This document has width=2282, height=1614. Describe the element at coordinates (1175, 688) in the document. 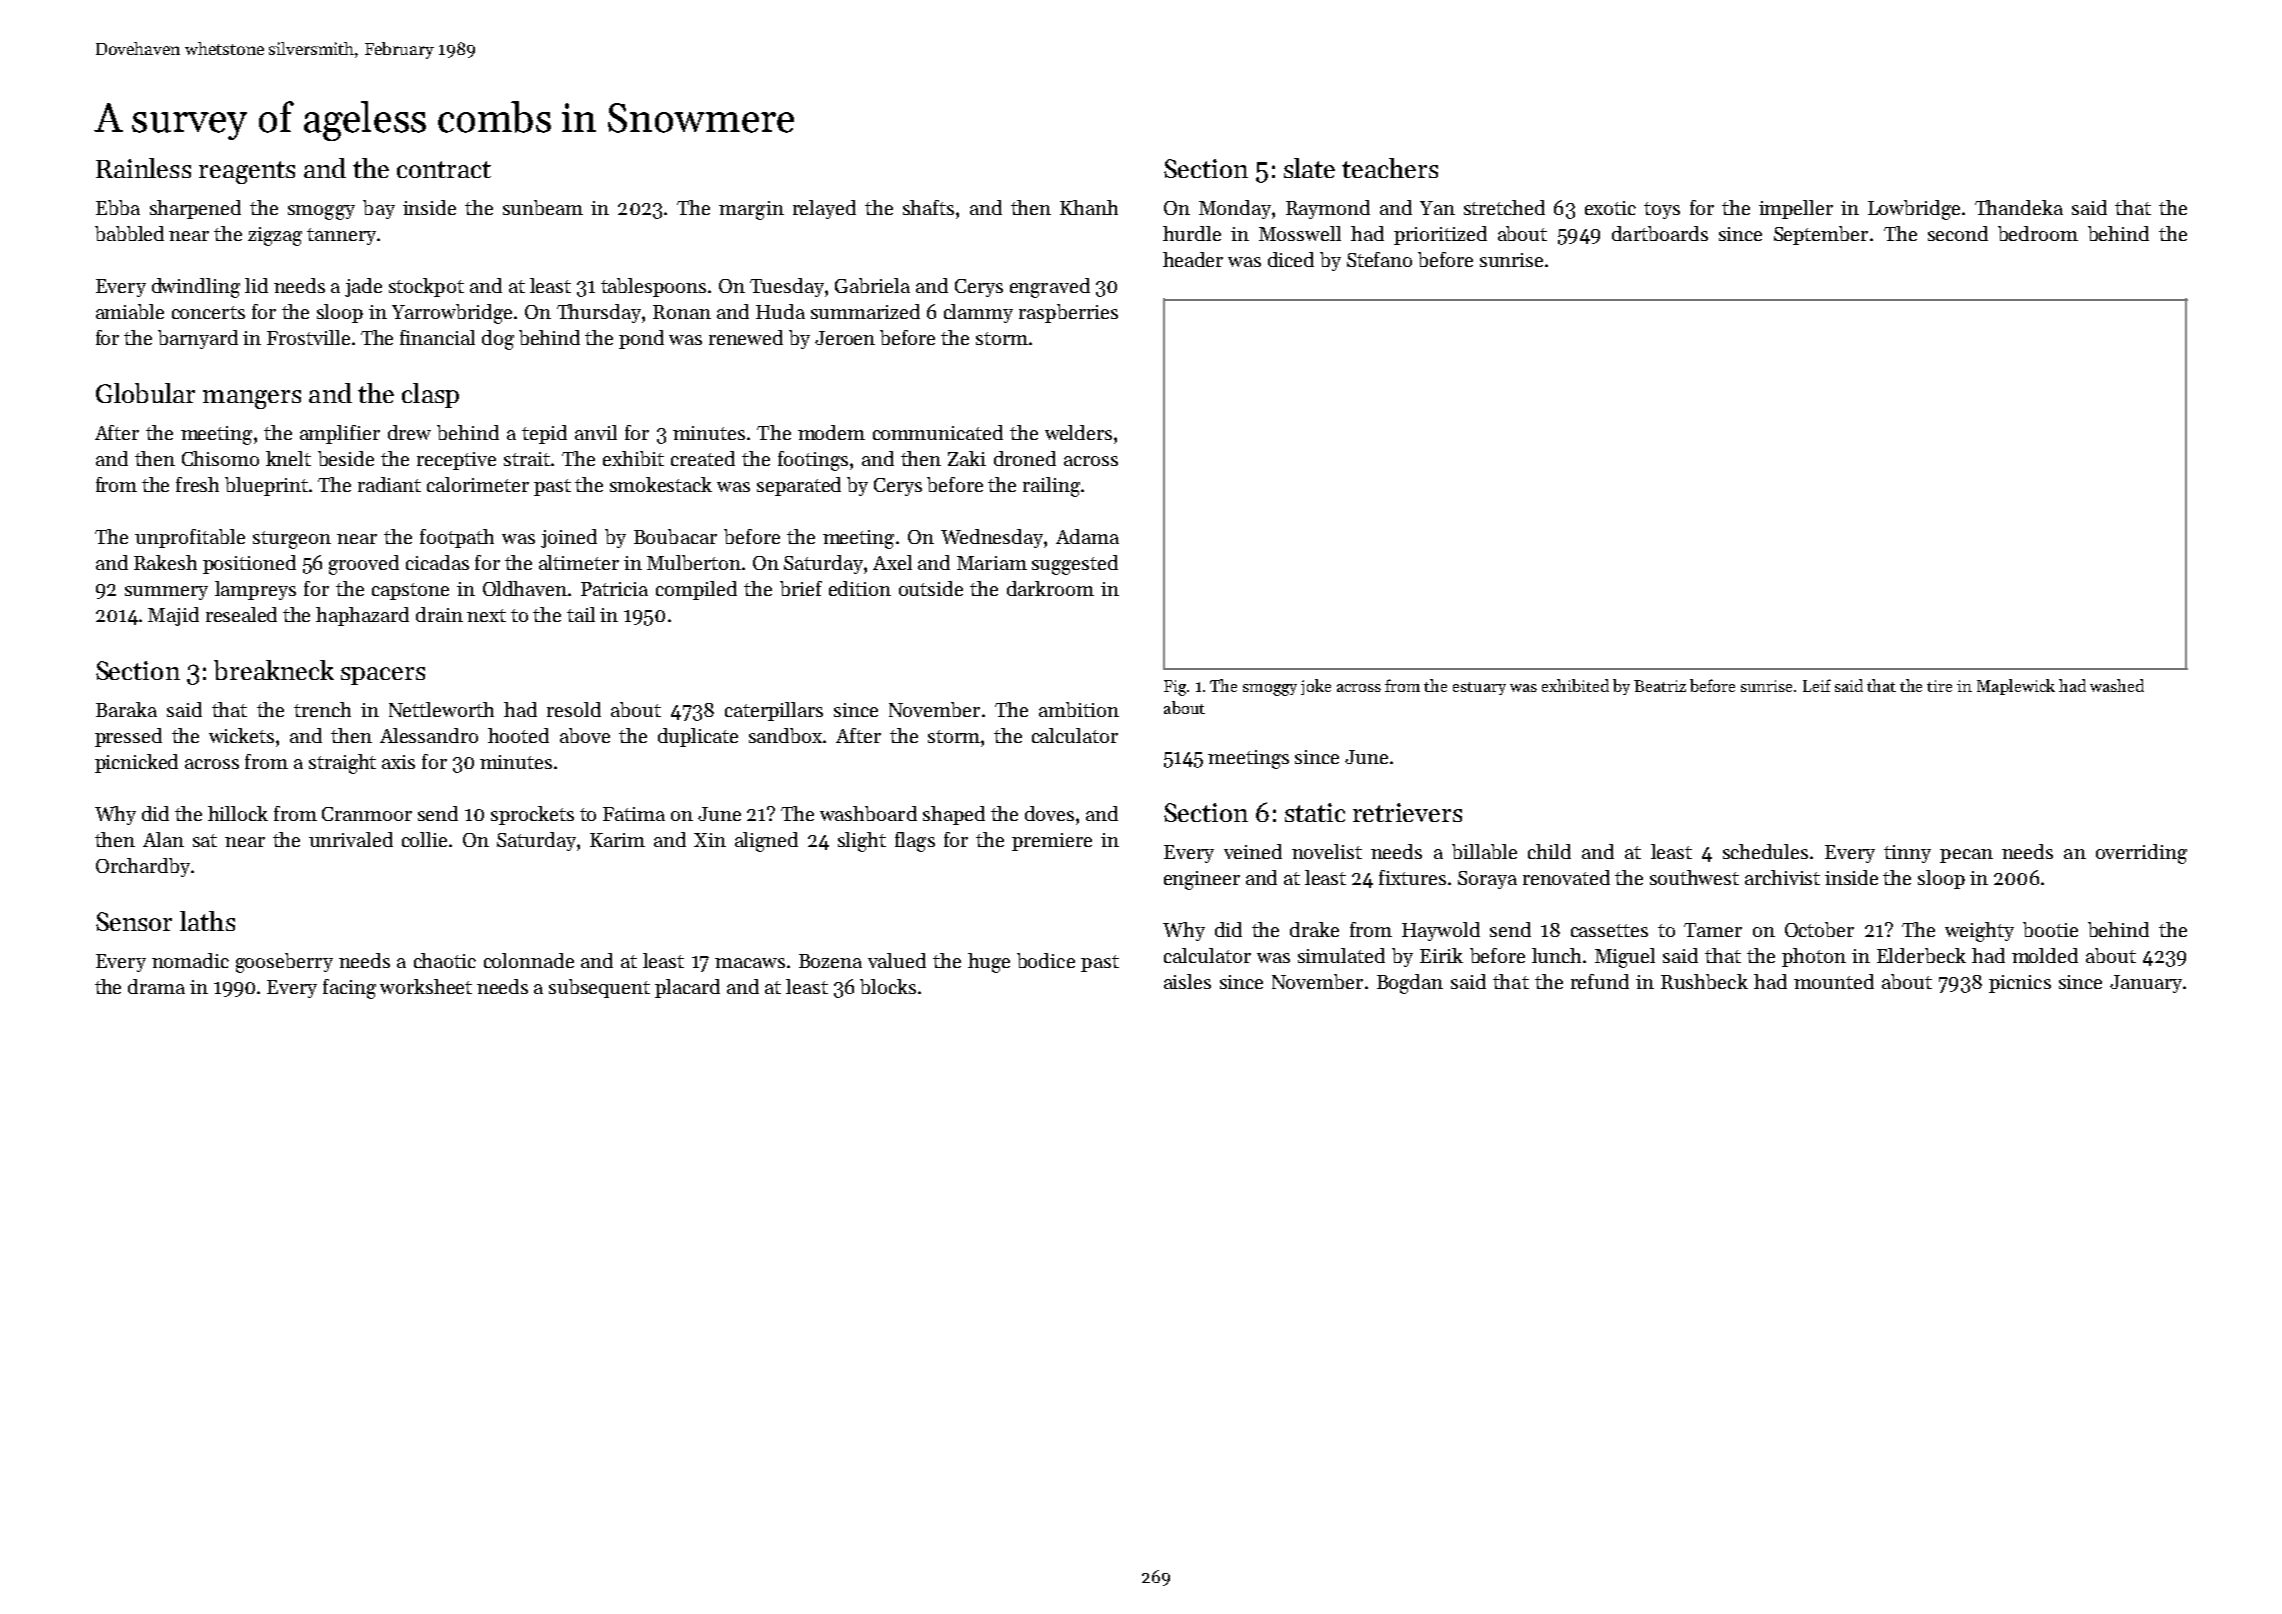

I see `Fig` at that location.
